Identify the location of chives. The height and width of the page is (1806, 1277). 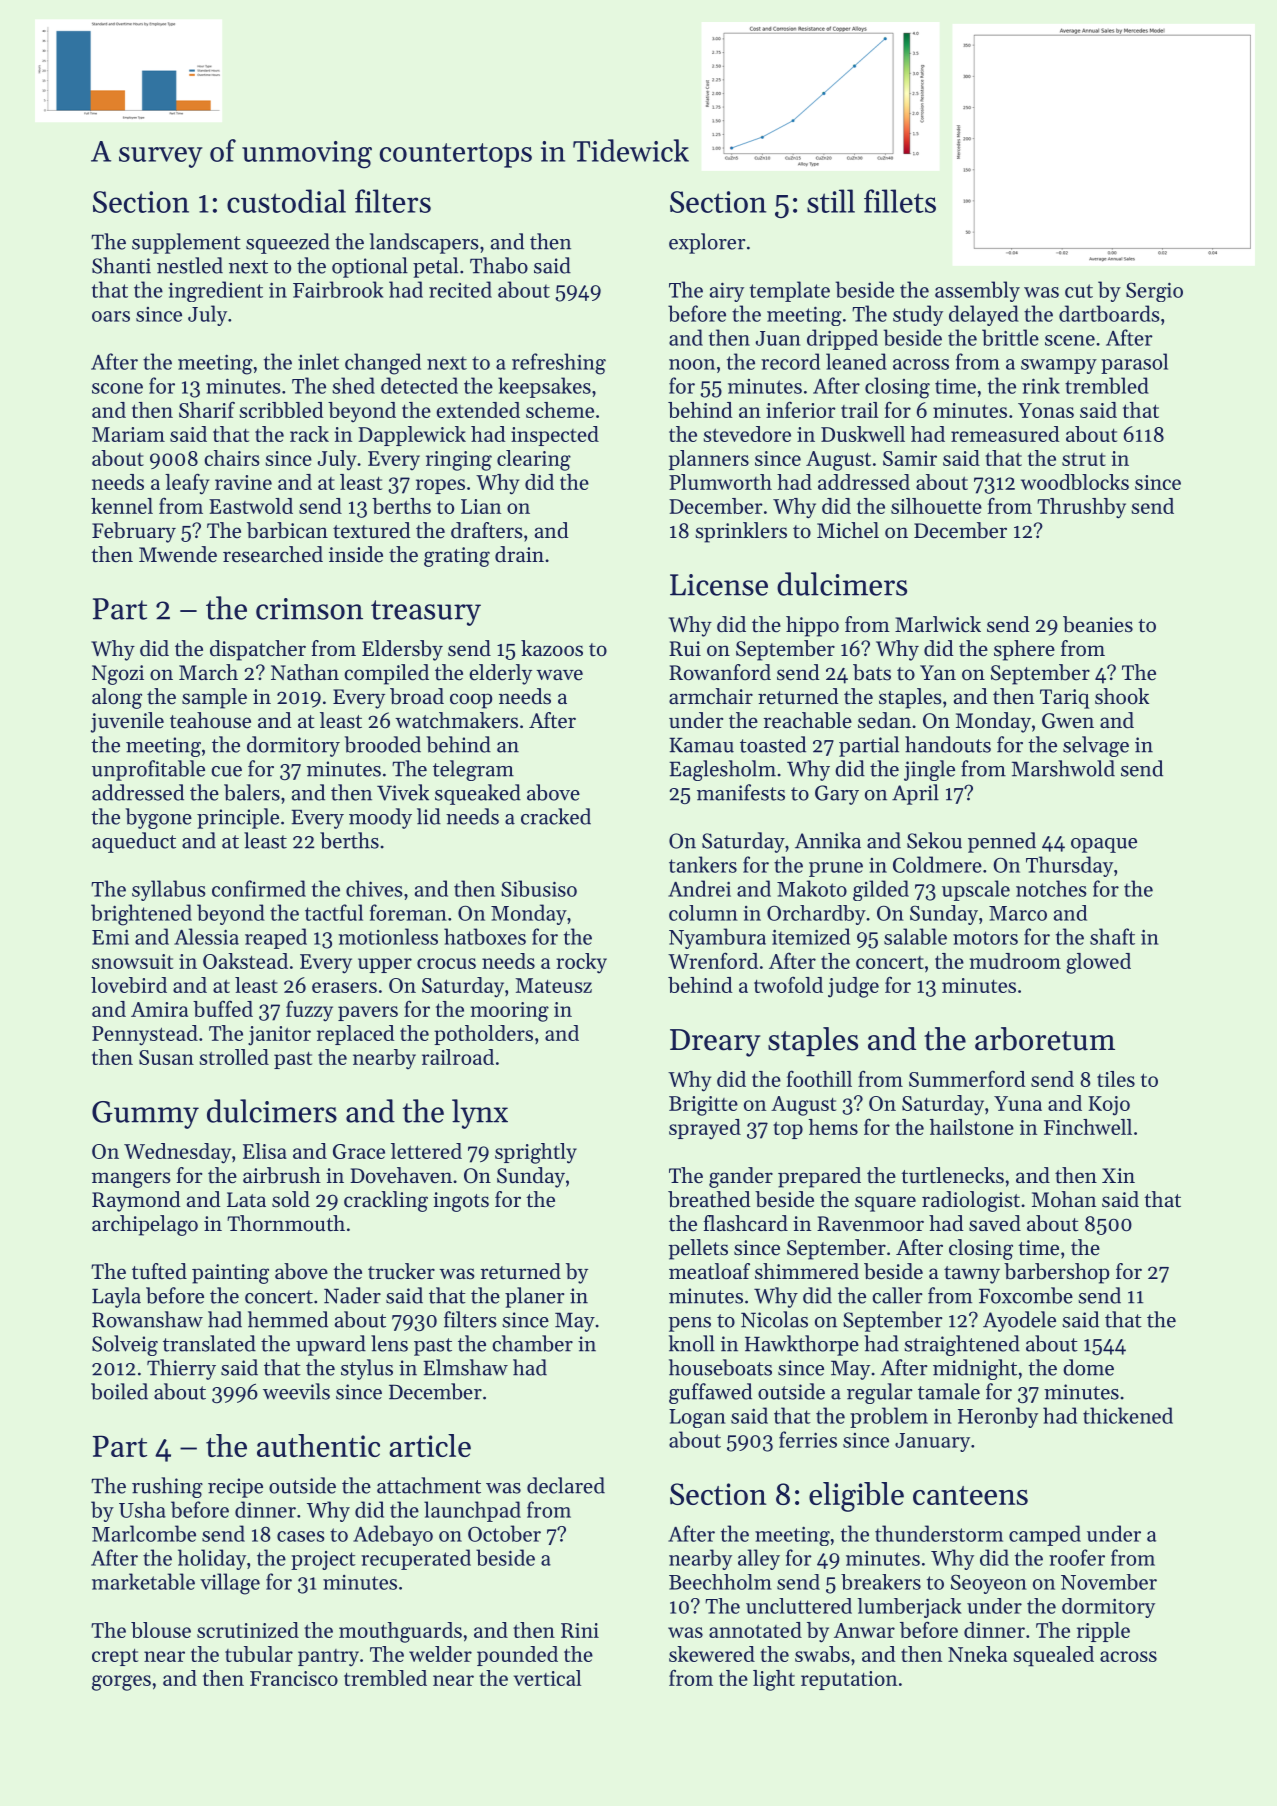
(374, 888).
